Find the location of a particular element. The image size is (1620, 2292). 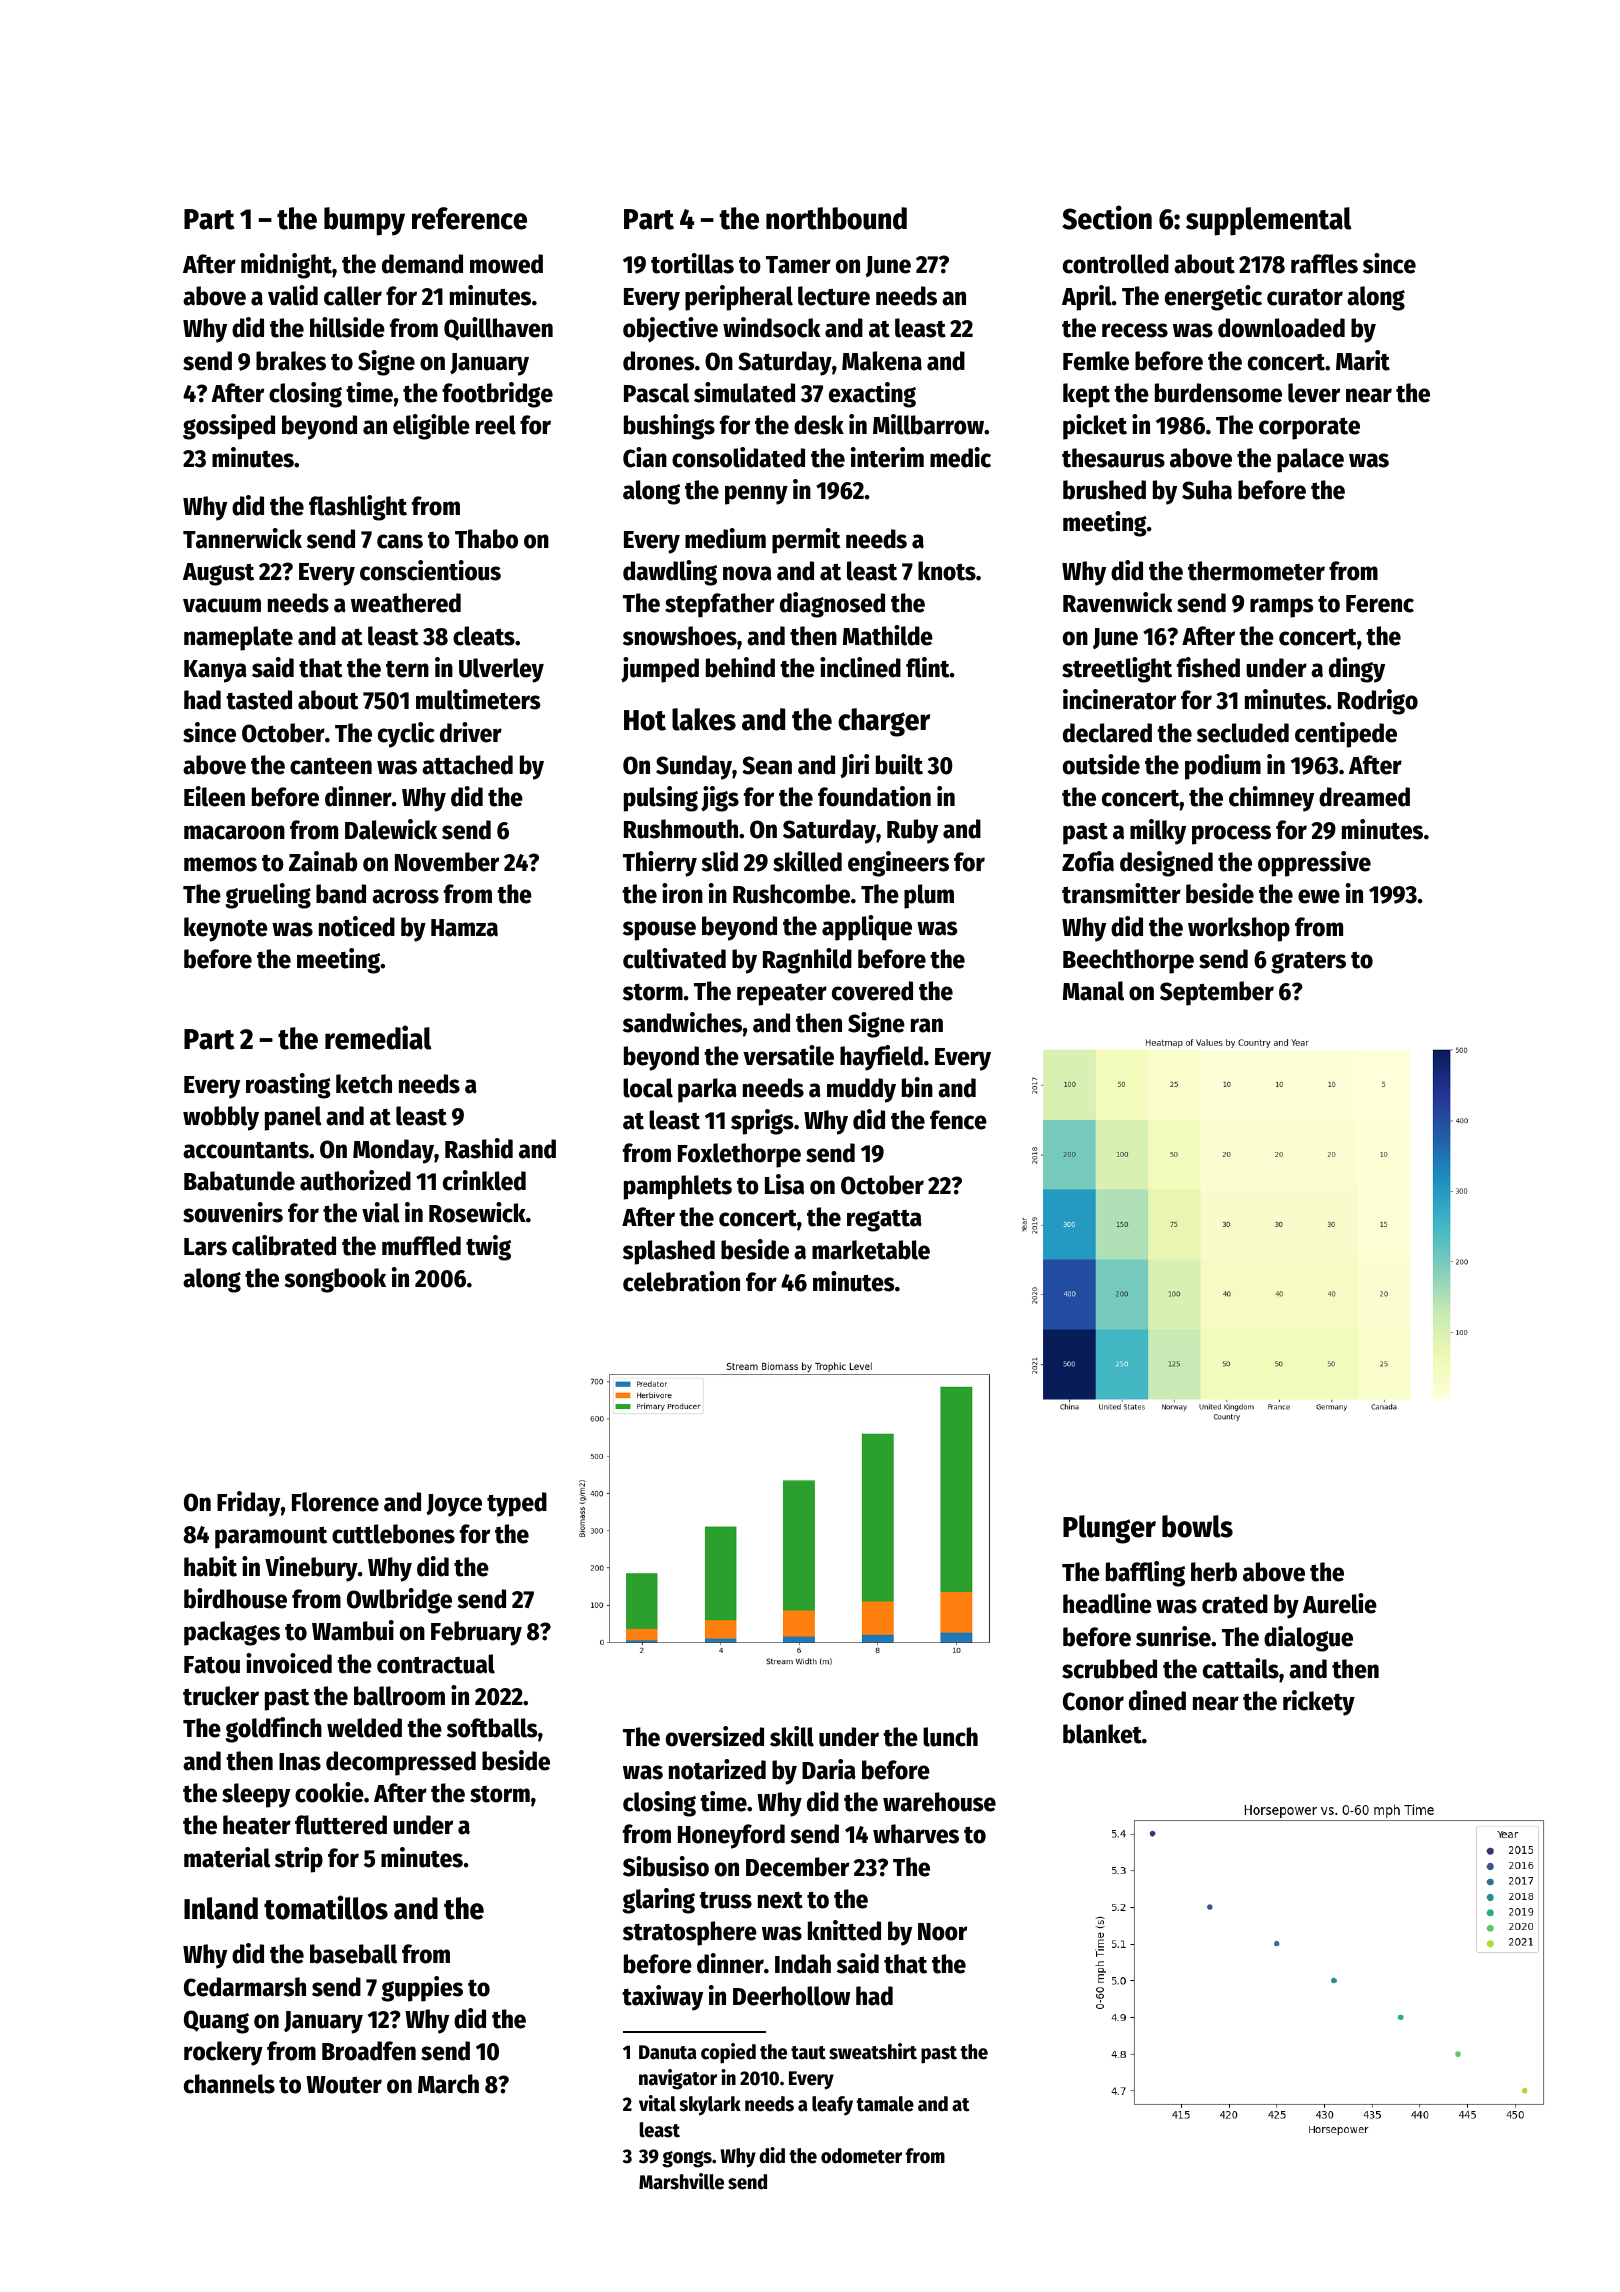

flint is located at coordinates (928, 667).
